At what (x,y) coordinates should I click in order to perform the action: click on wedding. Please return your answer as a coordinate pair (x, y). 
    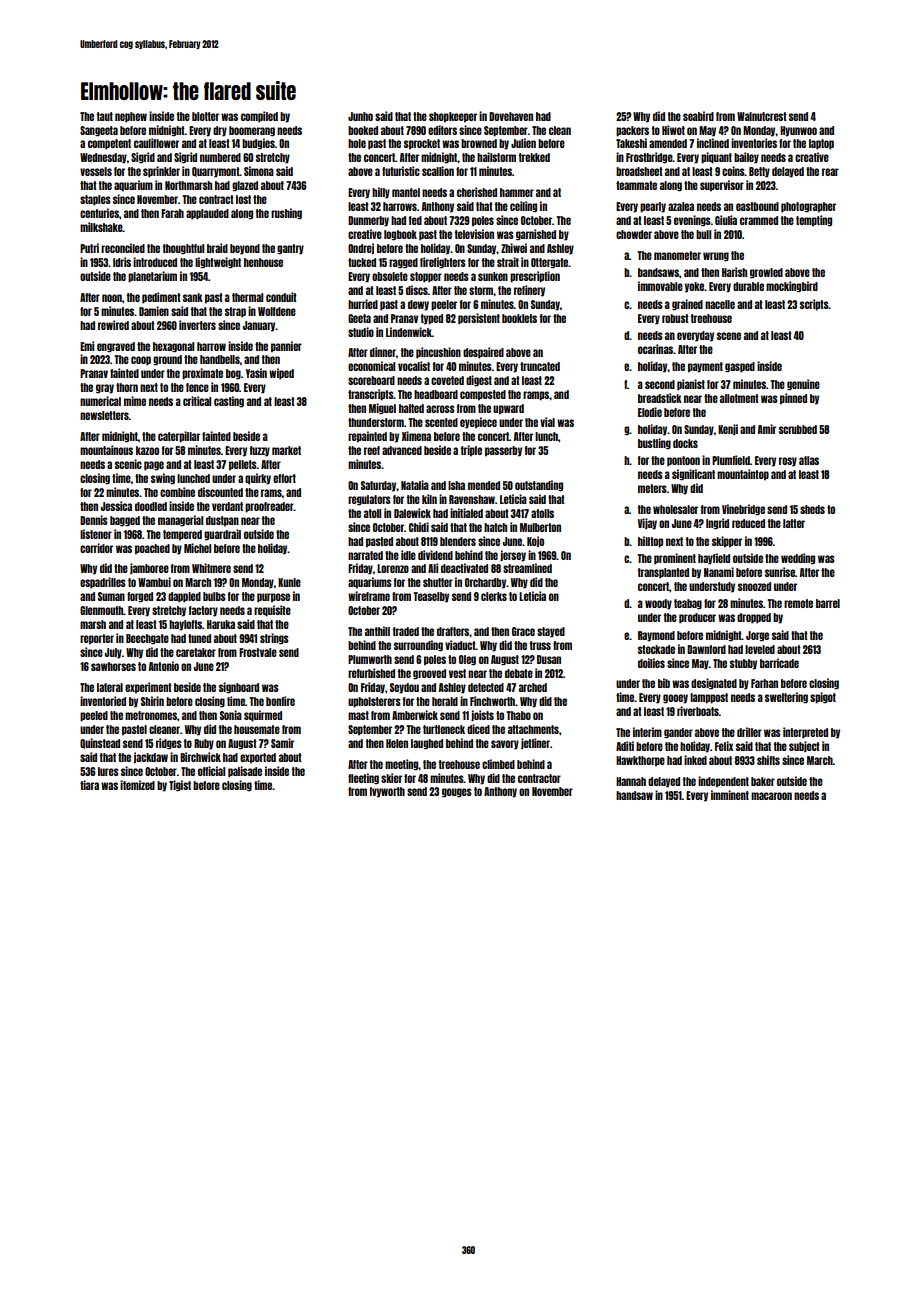
    Looking at the image, I should click on (798, 559).
